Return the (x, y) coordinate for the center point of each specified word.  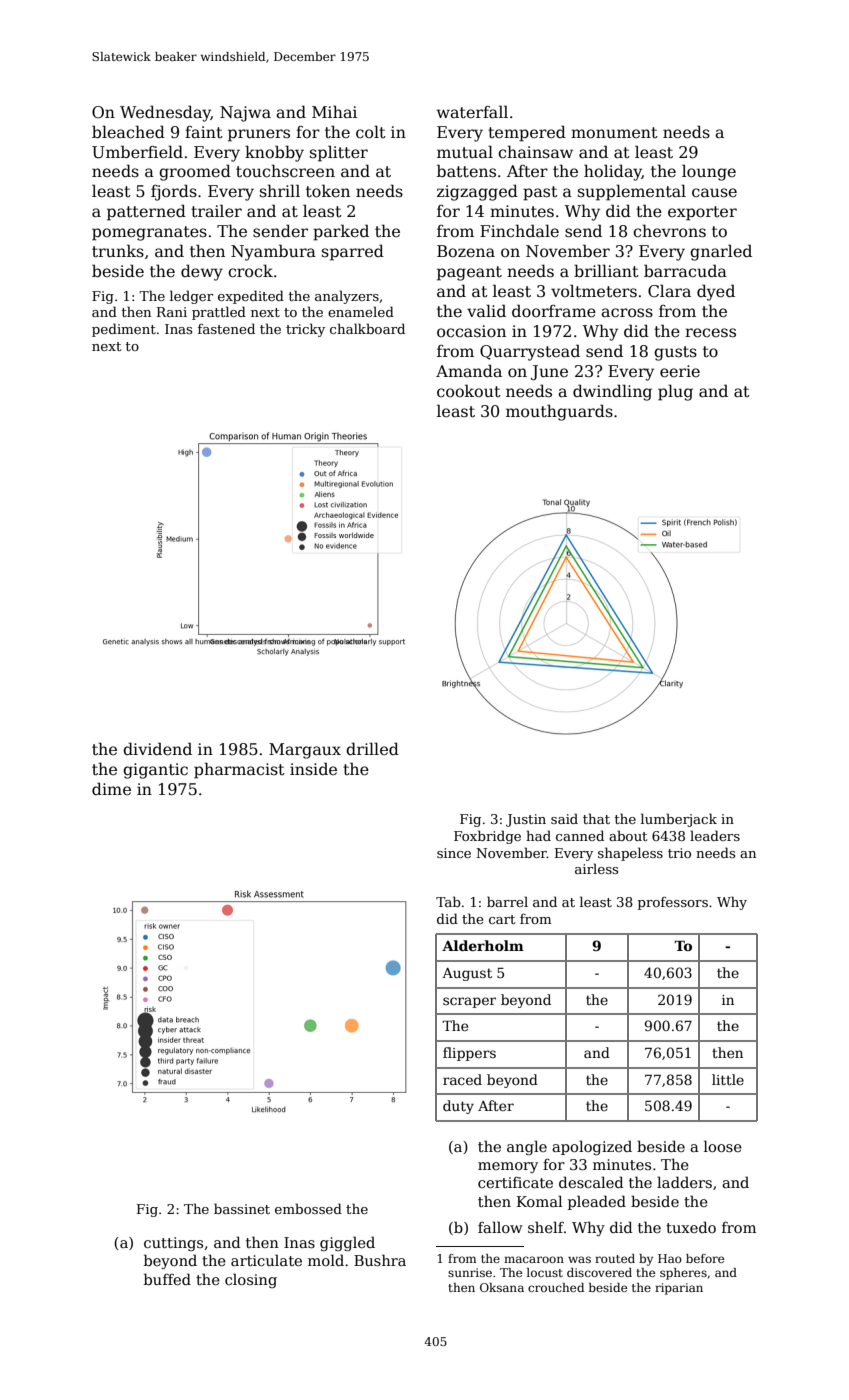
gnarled (721, 252)
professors (673, 903)
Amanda (469, 370)
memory (508, 1167)
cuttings (173, 1244)
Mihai (334, 111)
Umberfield (137, 152)
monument (614, 132)
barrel (507, 901)
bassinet (242, 1208)
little (728, 1079)
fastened (226, 328)
